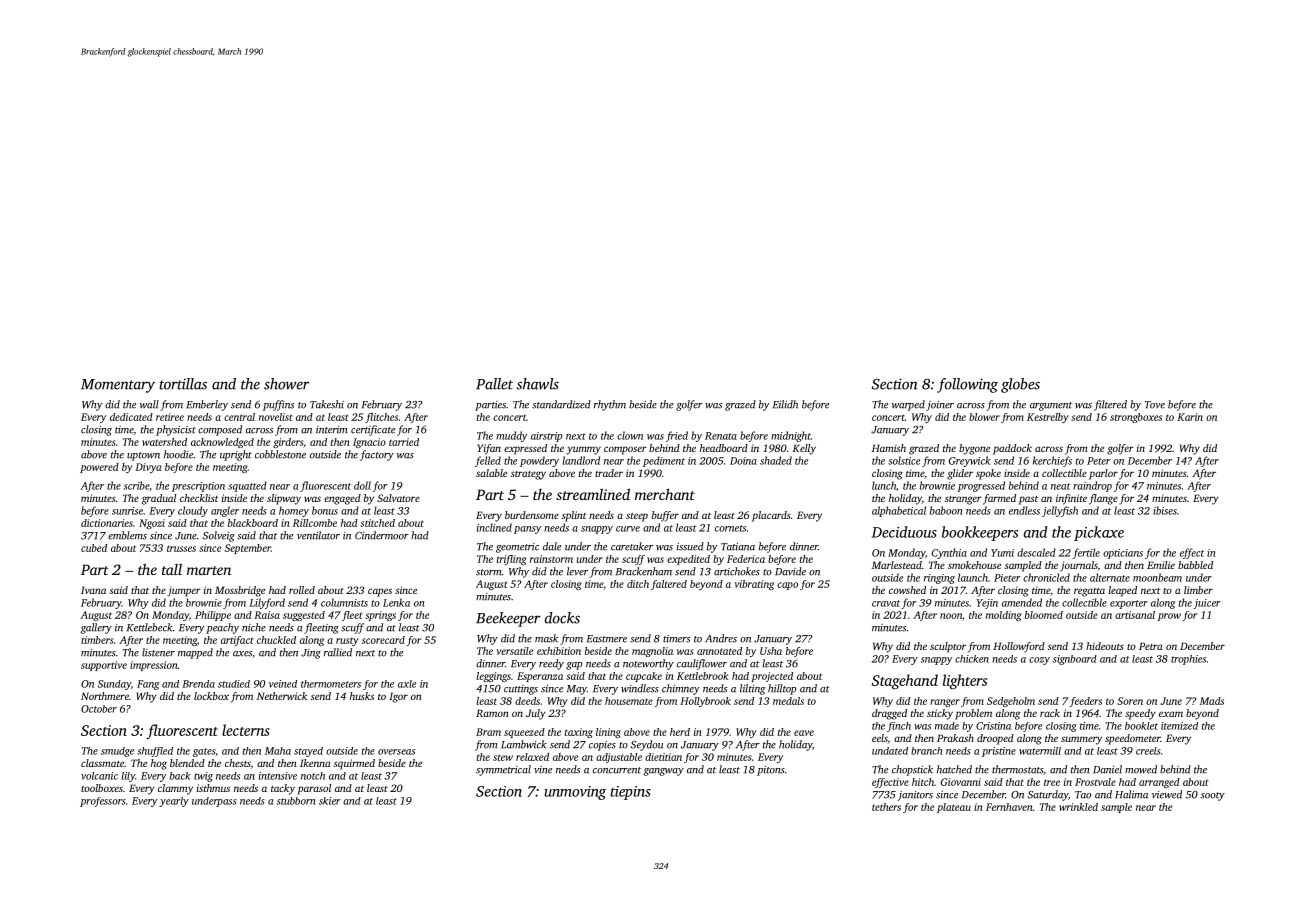 The height and width of the image is (924, 1308). What do you see at coordinates (632, 546) in the image?
I see `caretaker` at bounding box center [632, 546].
